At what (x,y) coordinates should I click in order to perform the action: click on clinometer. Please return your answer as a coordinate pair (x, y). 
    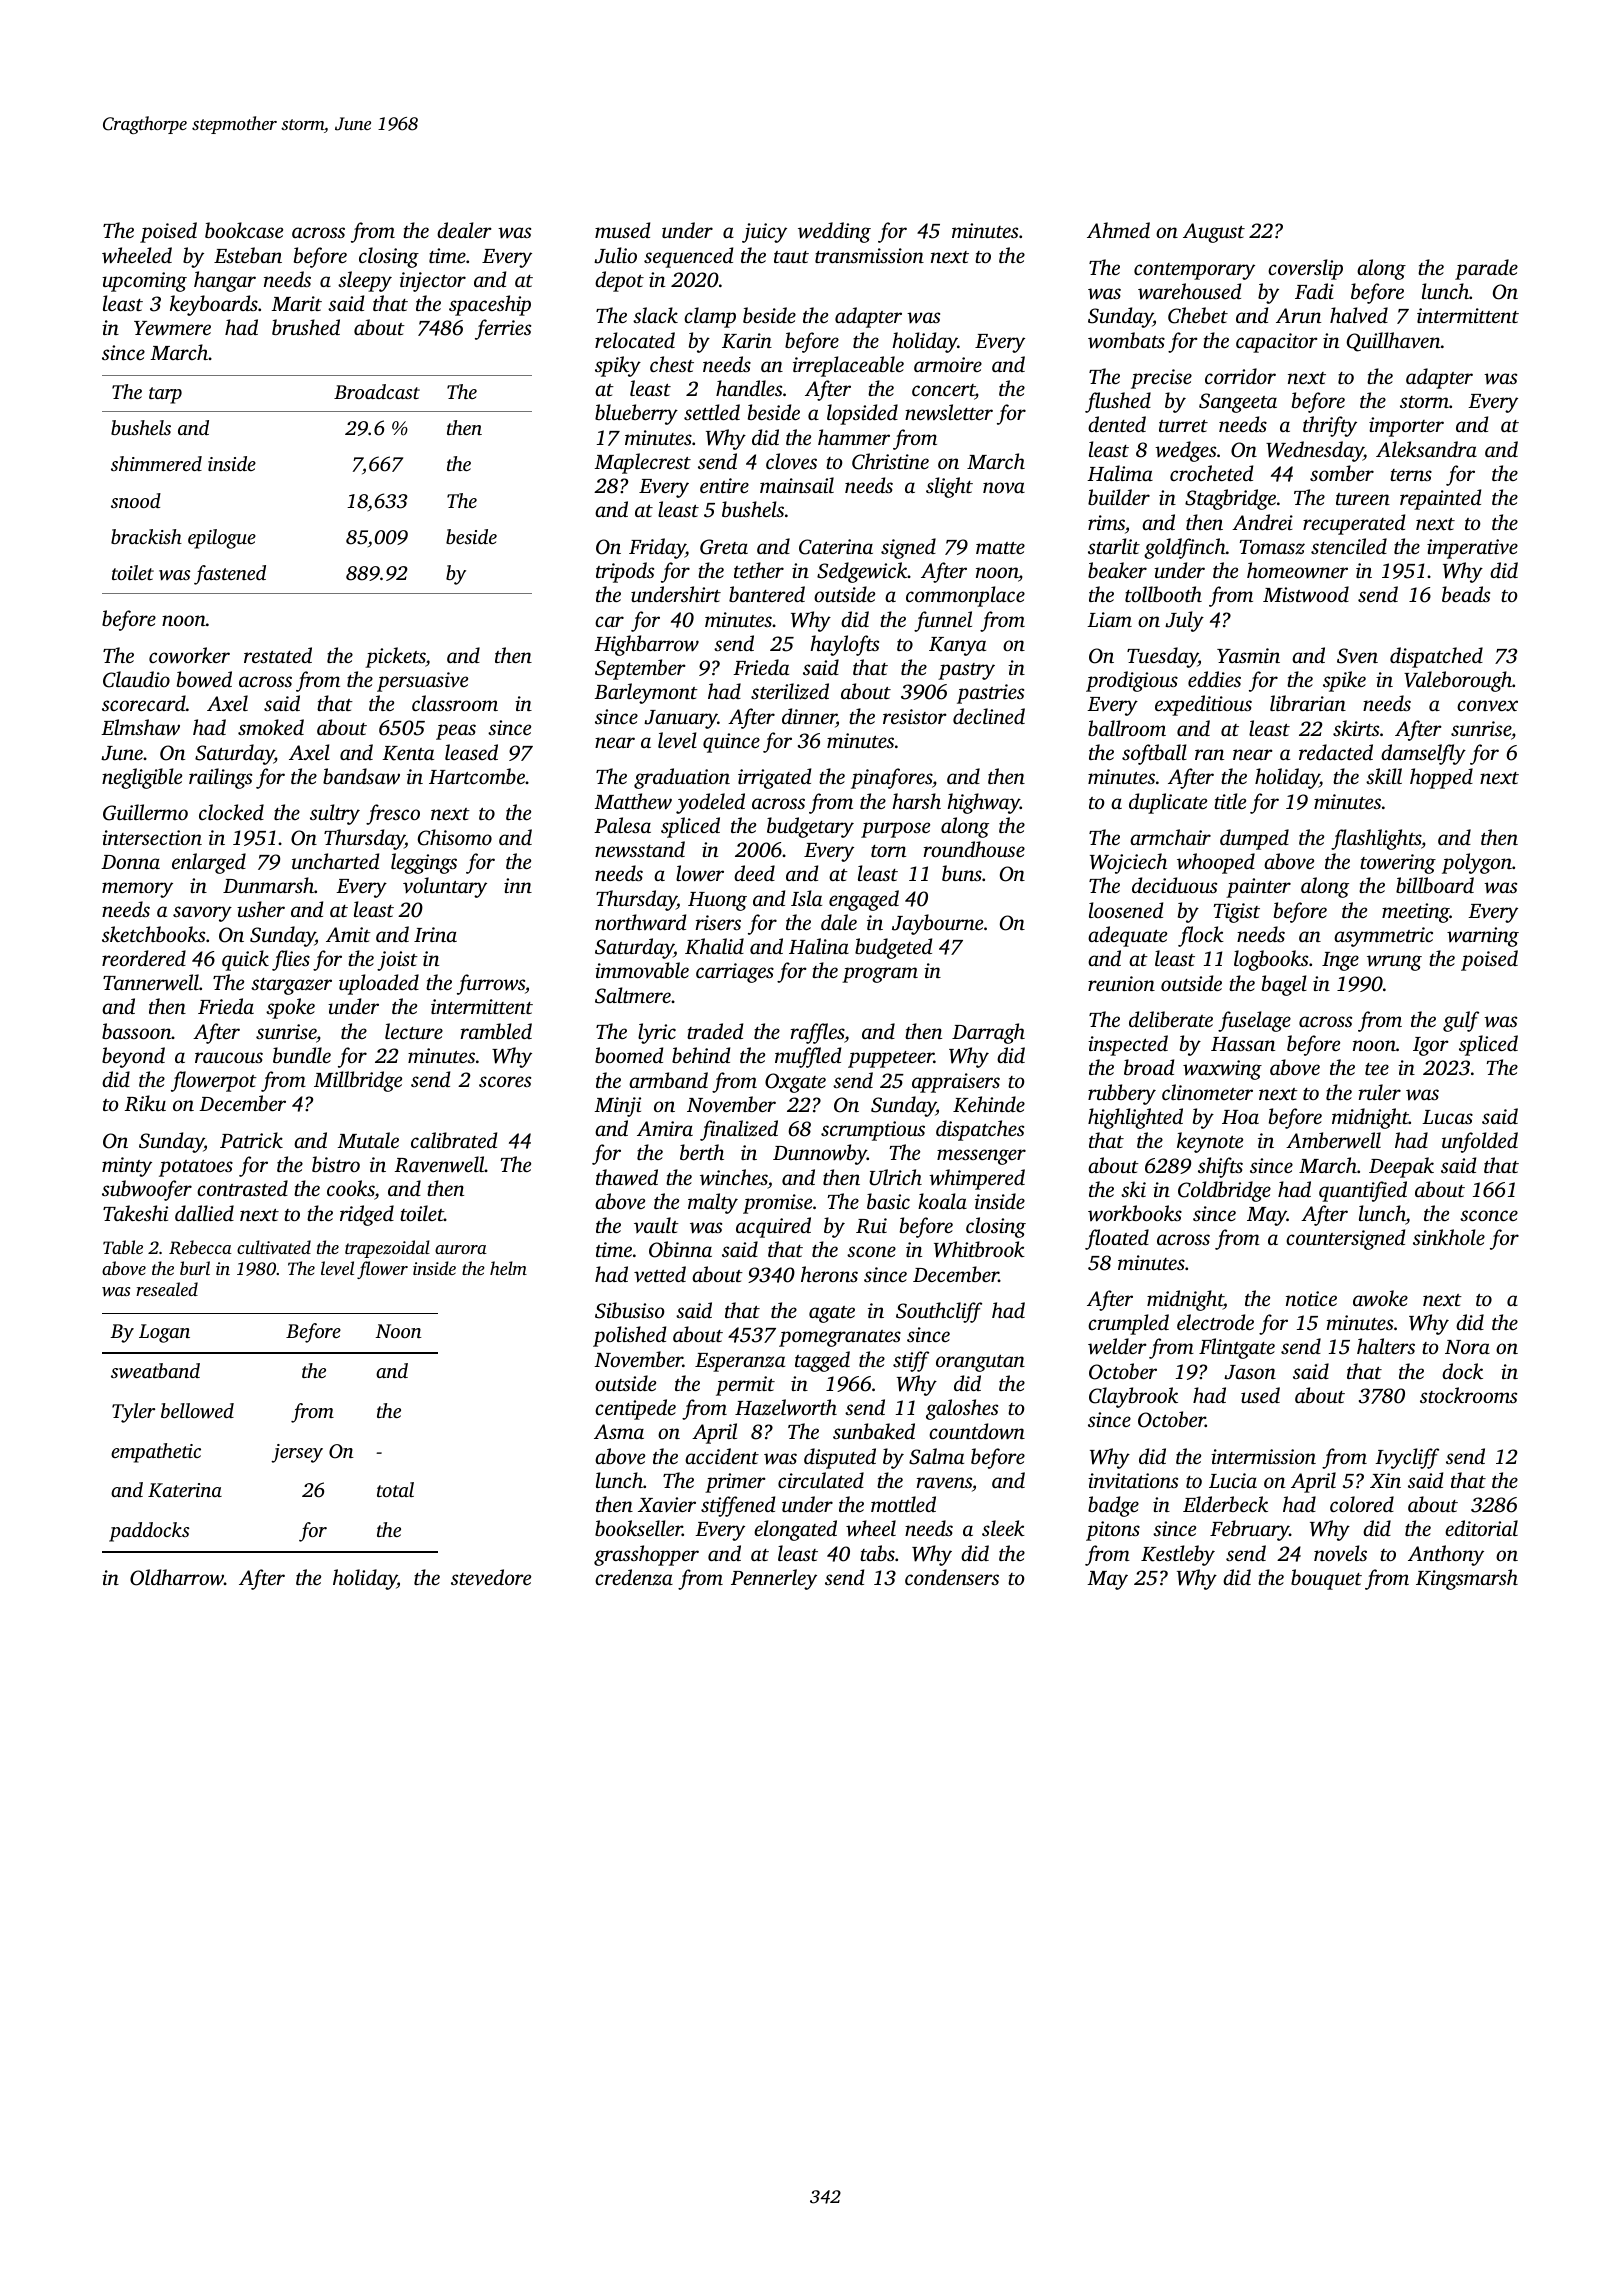
    Looking at the image, I should click on (1207, 1092).
